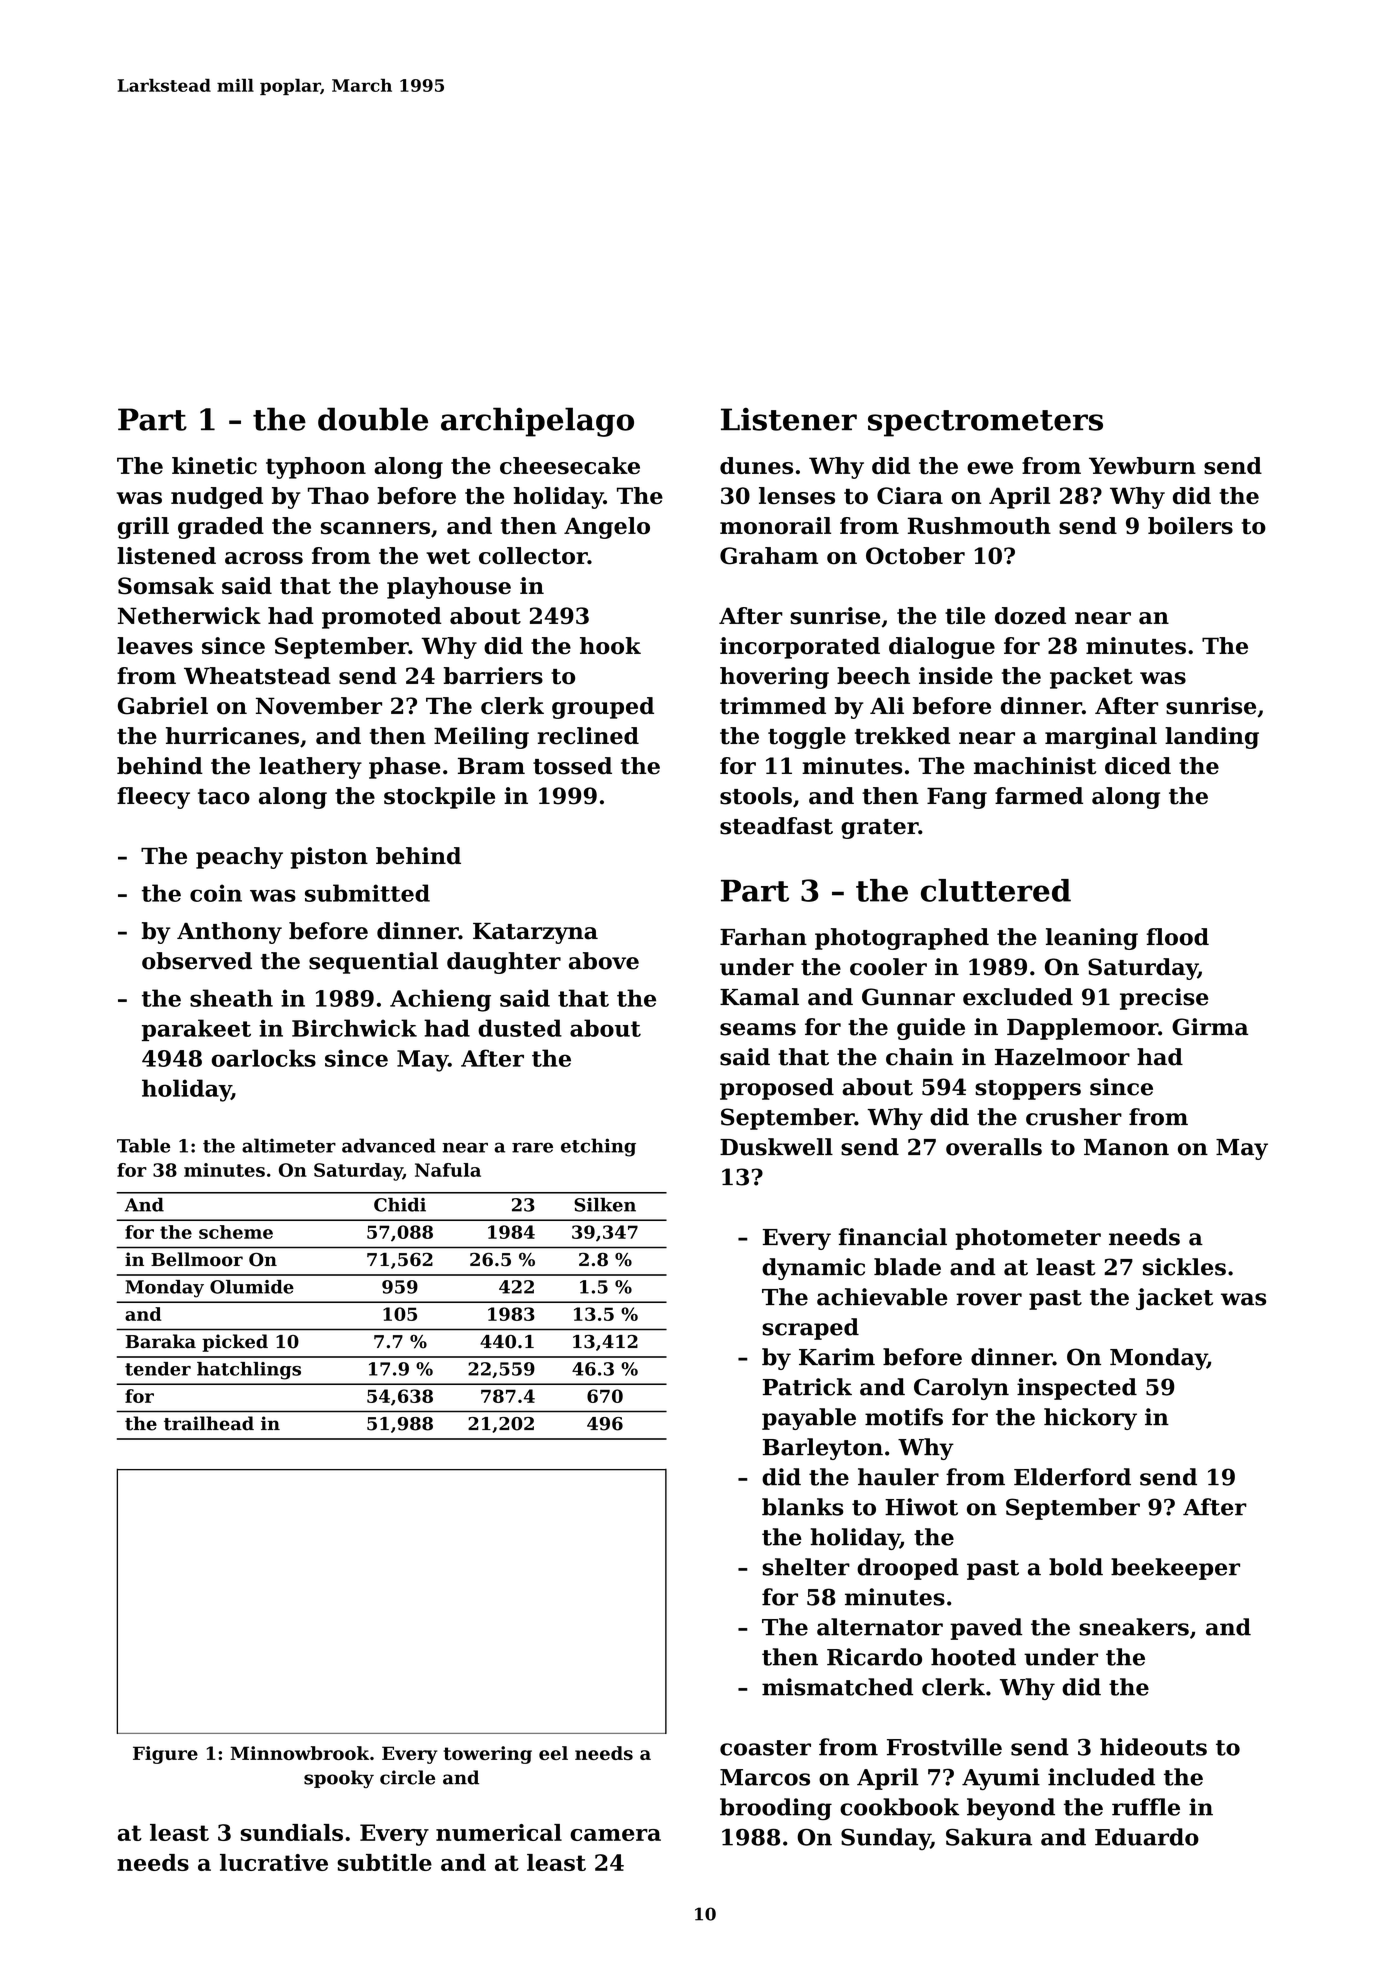  Describe the element at coordinates (400, 1204) in the screenshot. I see `Chidi` at that location.
